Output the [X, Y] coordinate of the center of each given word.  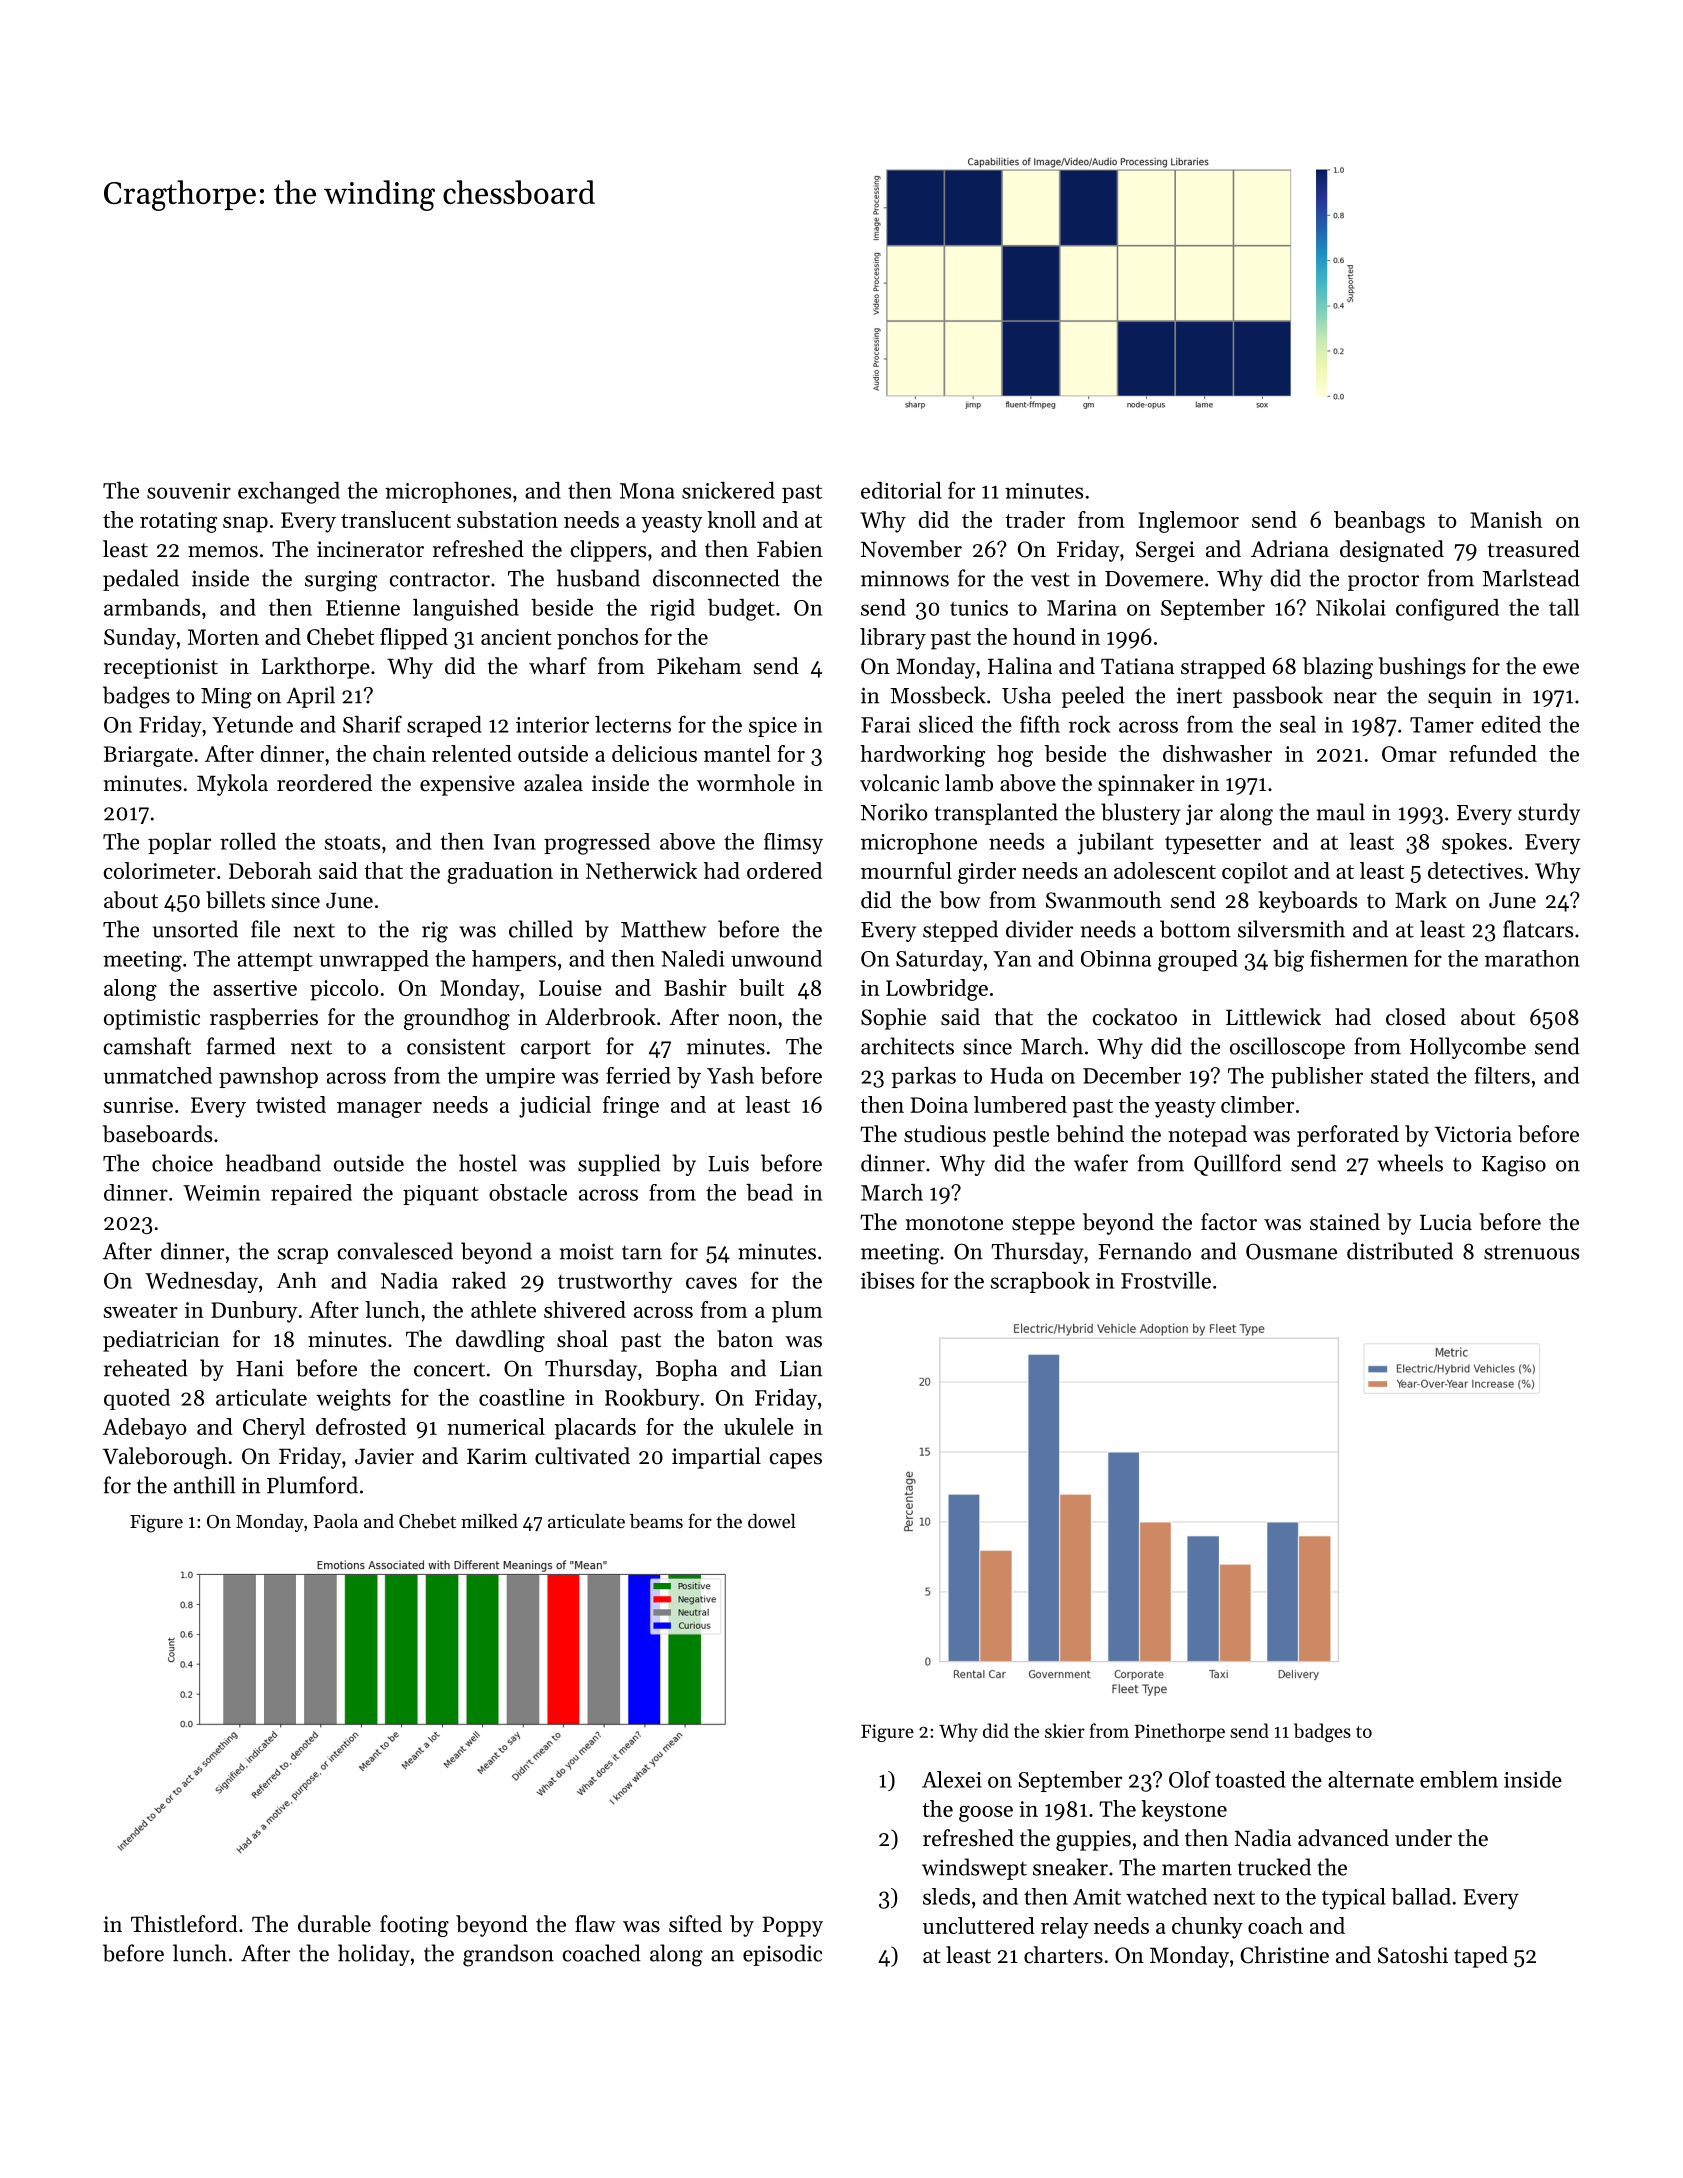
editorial [901, 490]
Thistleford [184, 1924]
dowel [772, 1521]
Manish [1506, 519]
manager [379, 1110]
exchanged [289, 493]
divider [1039, 929]
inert [1199, 695]
